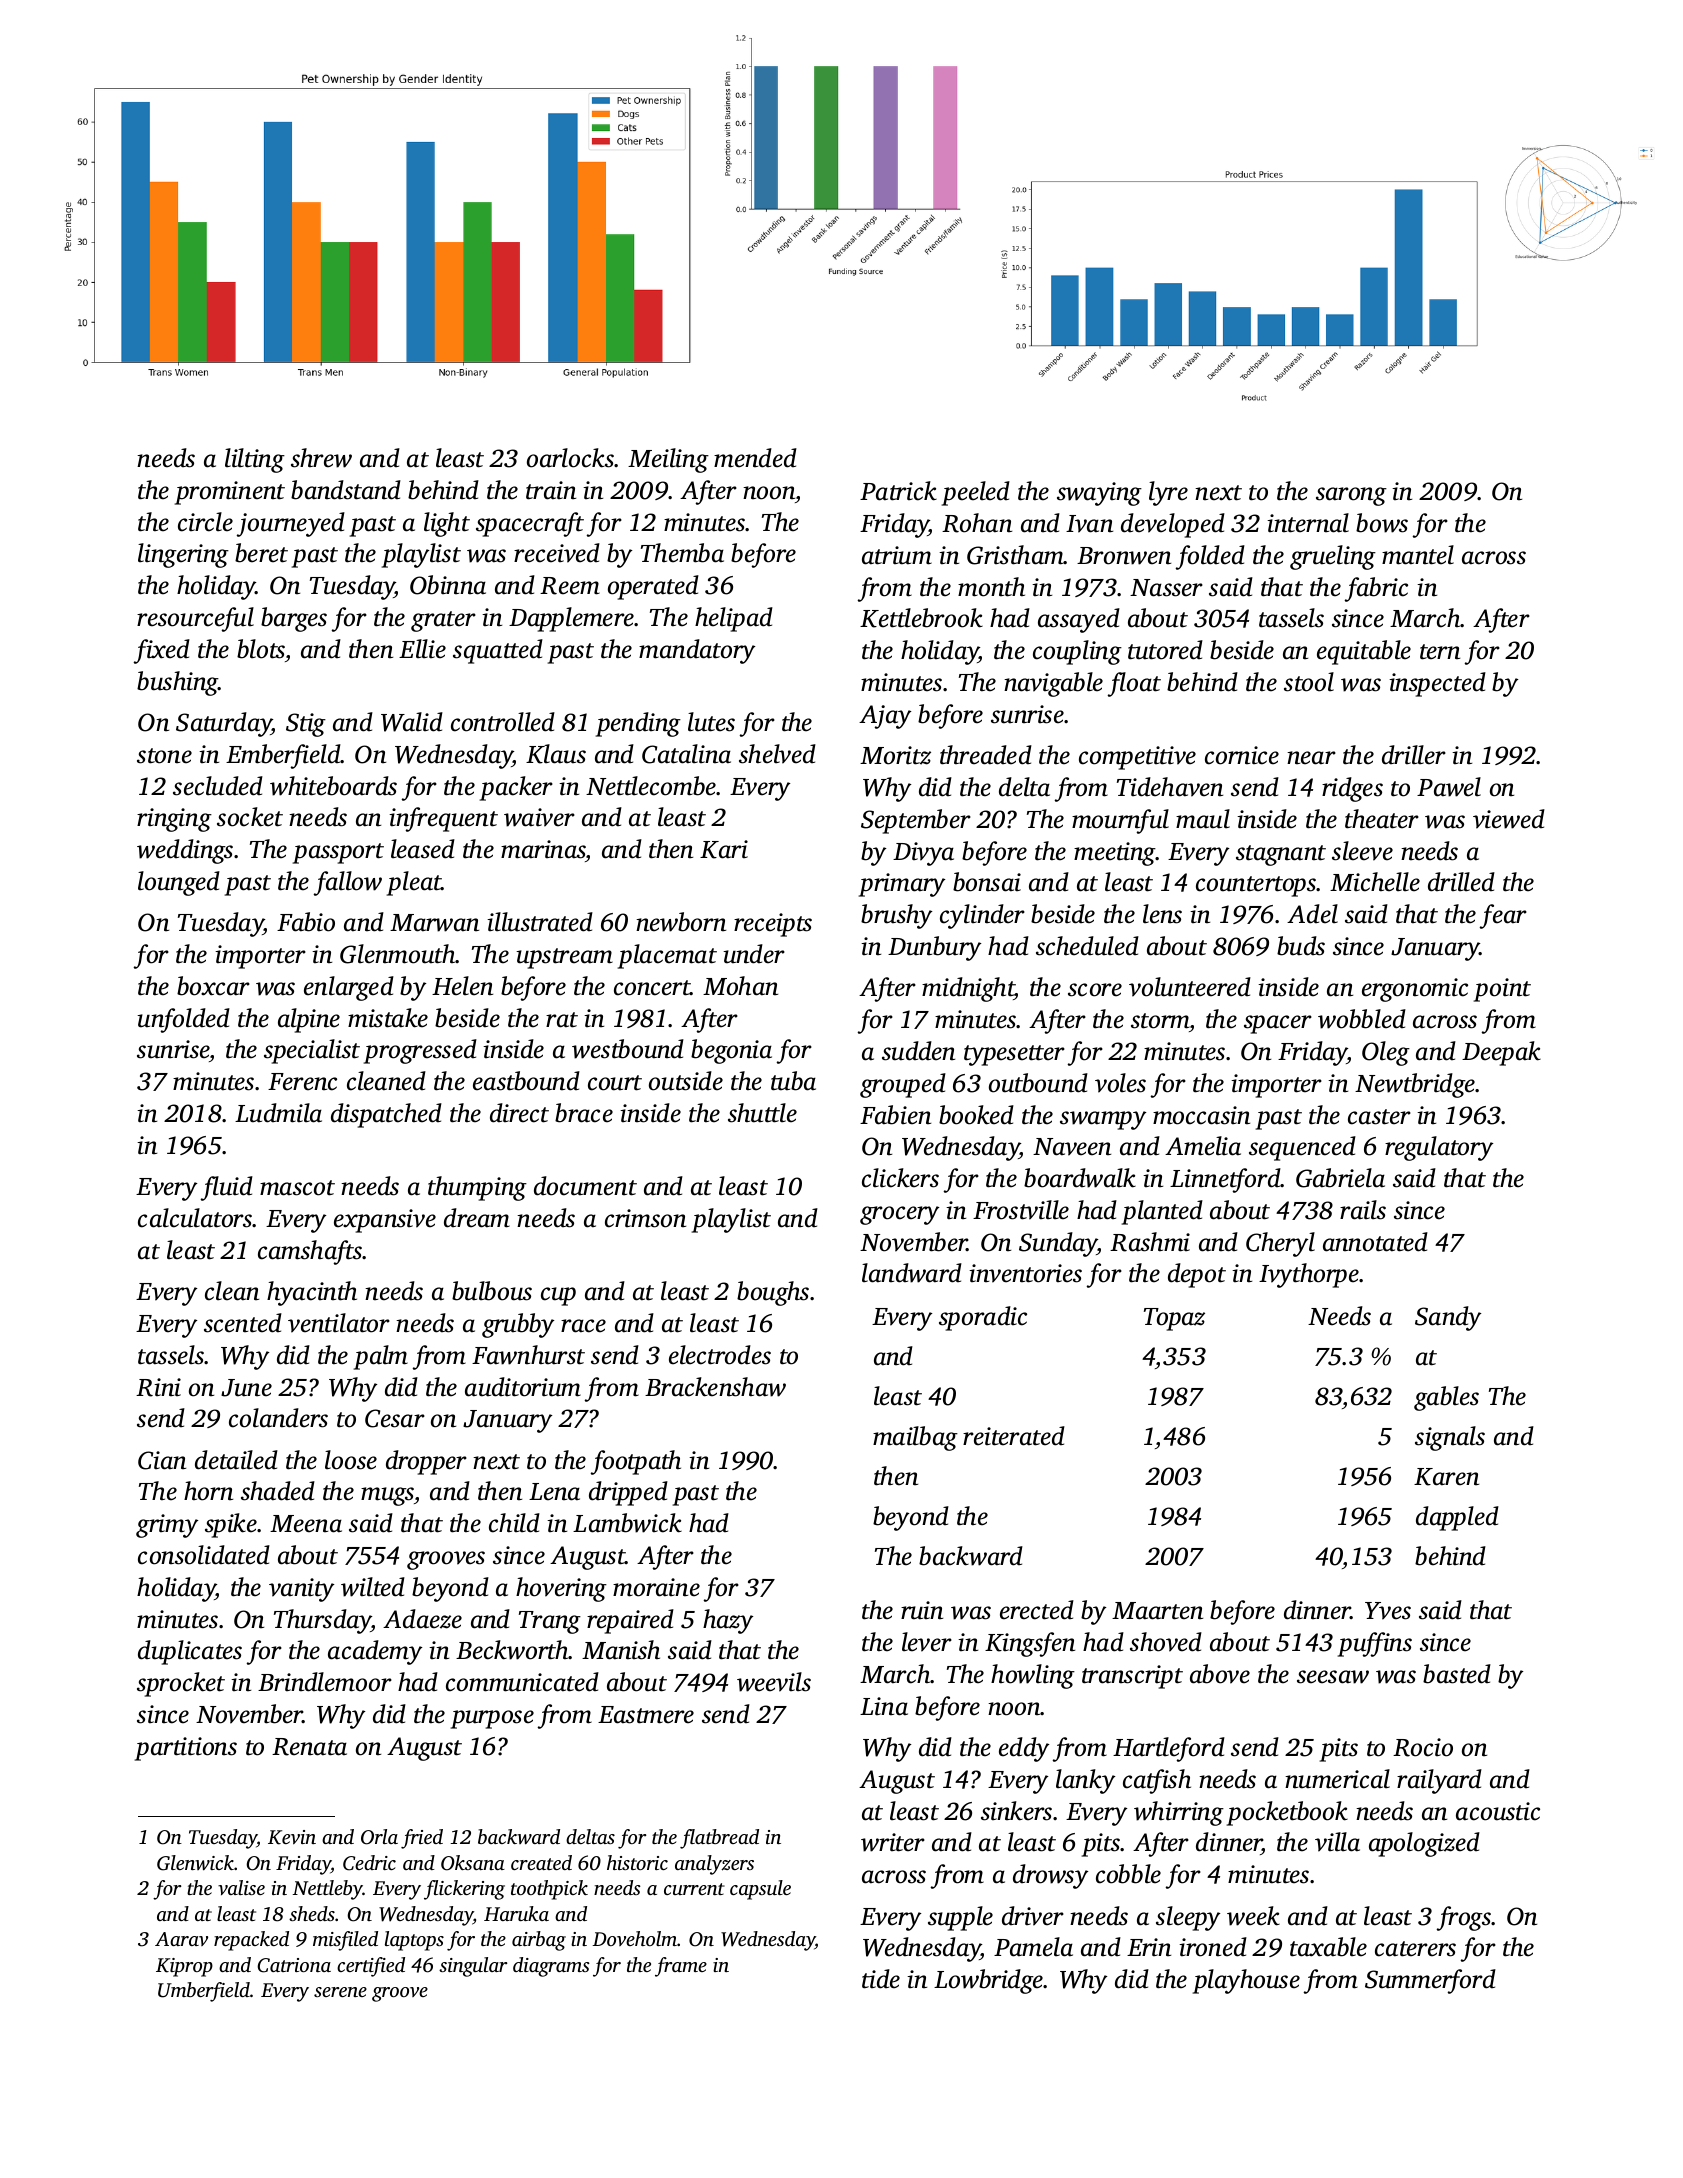 This screenshot has height=2178, width=1683. I want to click on mailbag, so click(915, 1438).
